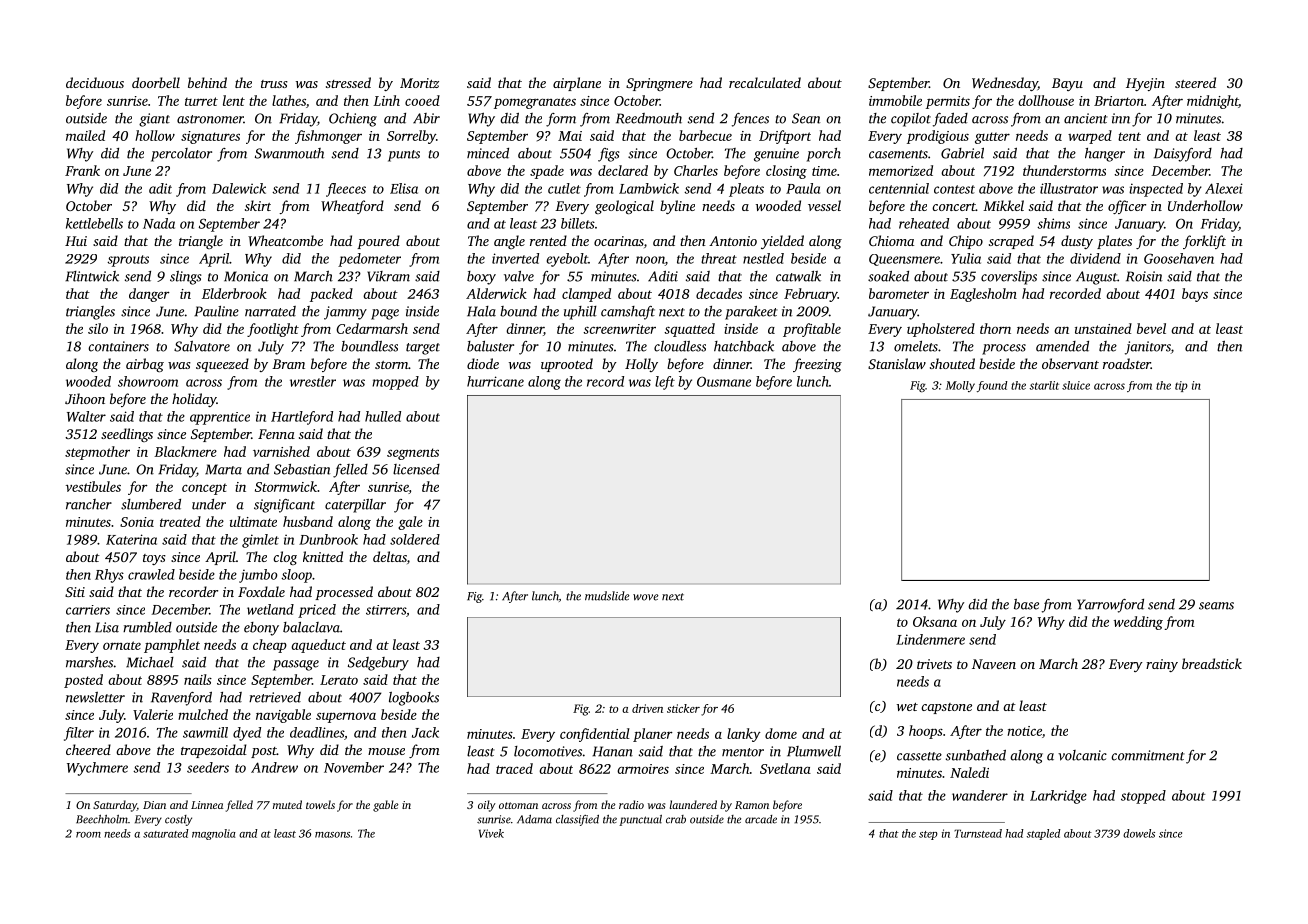 Image resolution: width=1308 pixels, height=924 pixels. I want to click on saturated, so click(166, 833).
